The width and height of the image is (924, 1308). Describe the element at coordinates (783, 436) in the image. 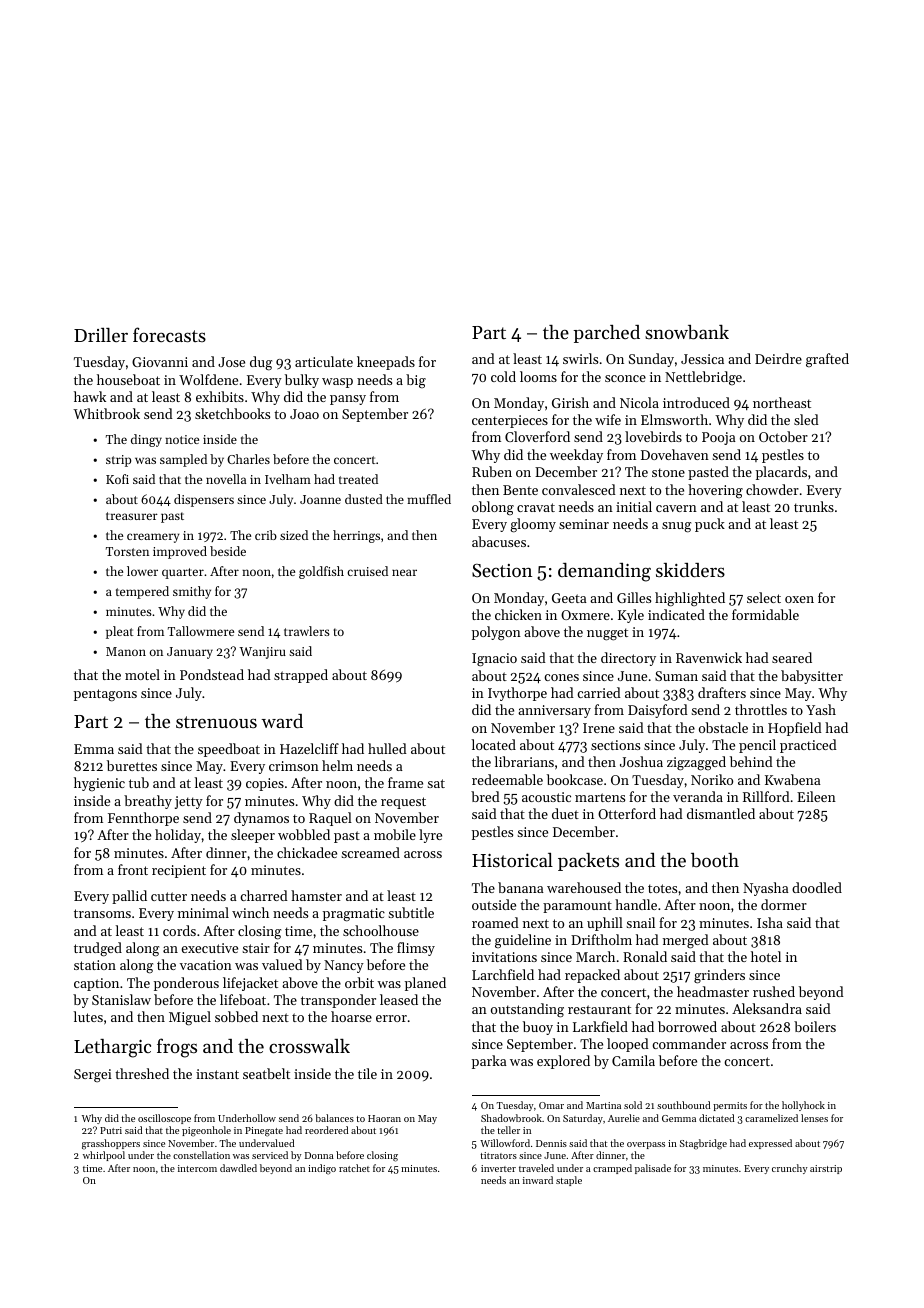

I see `October` at that location.
